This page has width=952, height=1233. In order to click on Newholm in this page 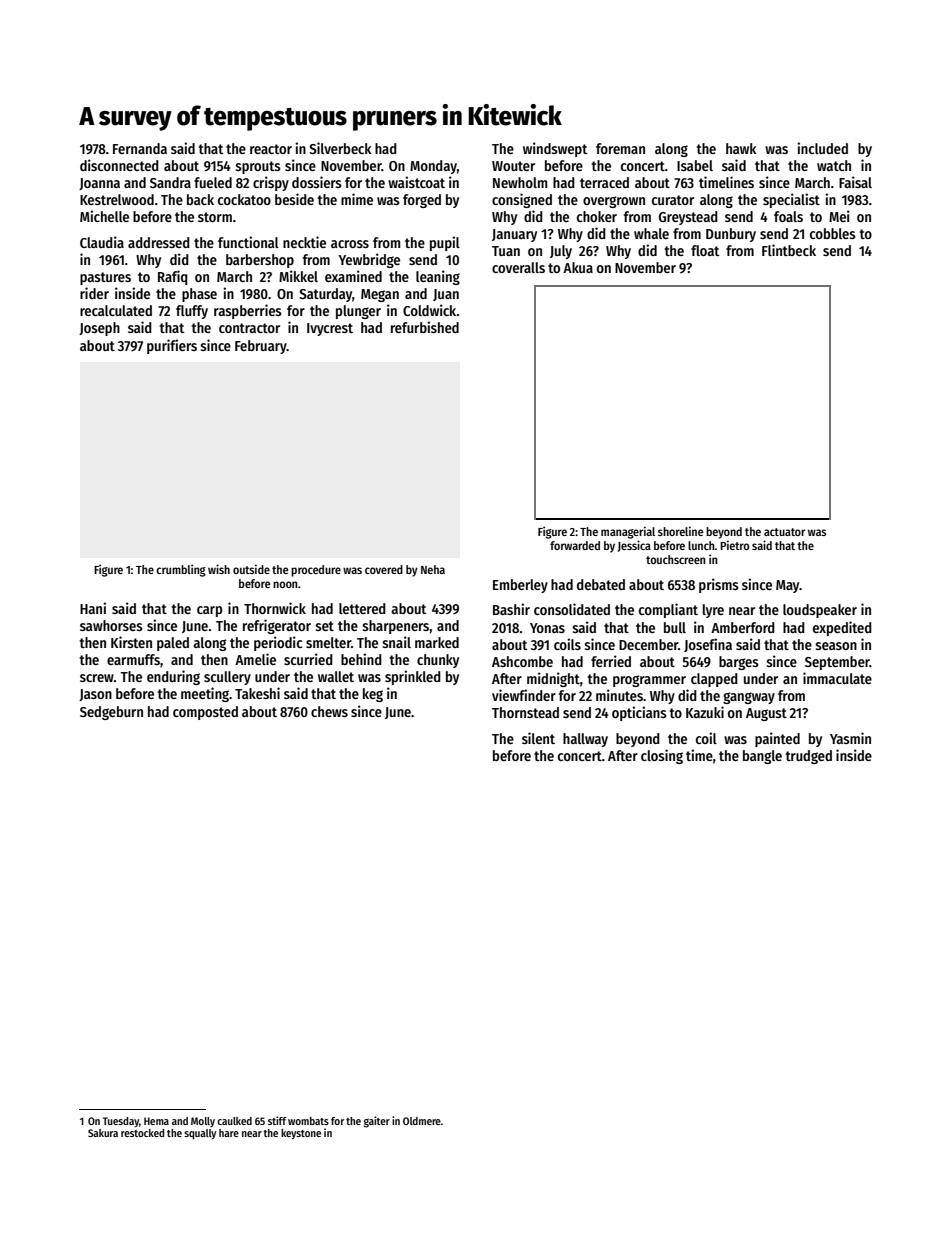, I will do `click(520, 182)`.
